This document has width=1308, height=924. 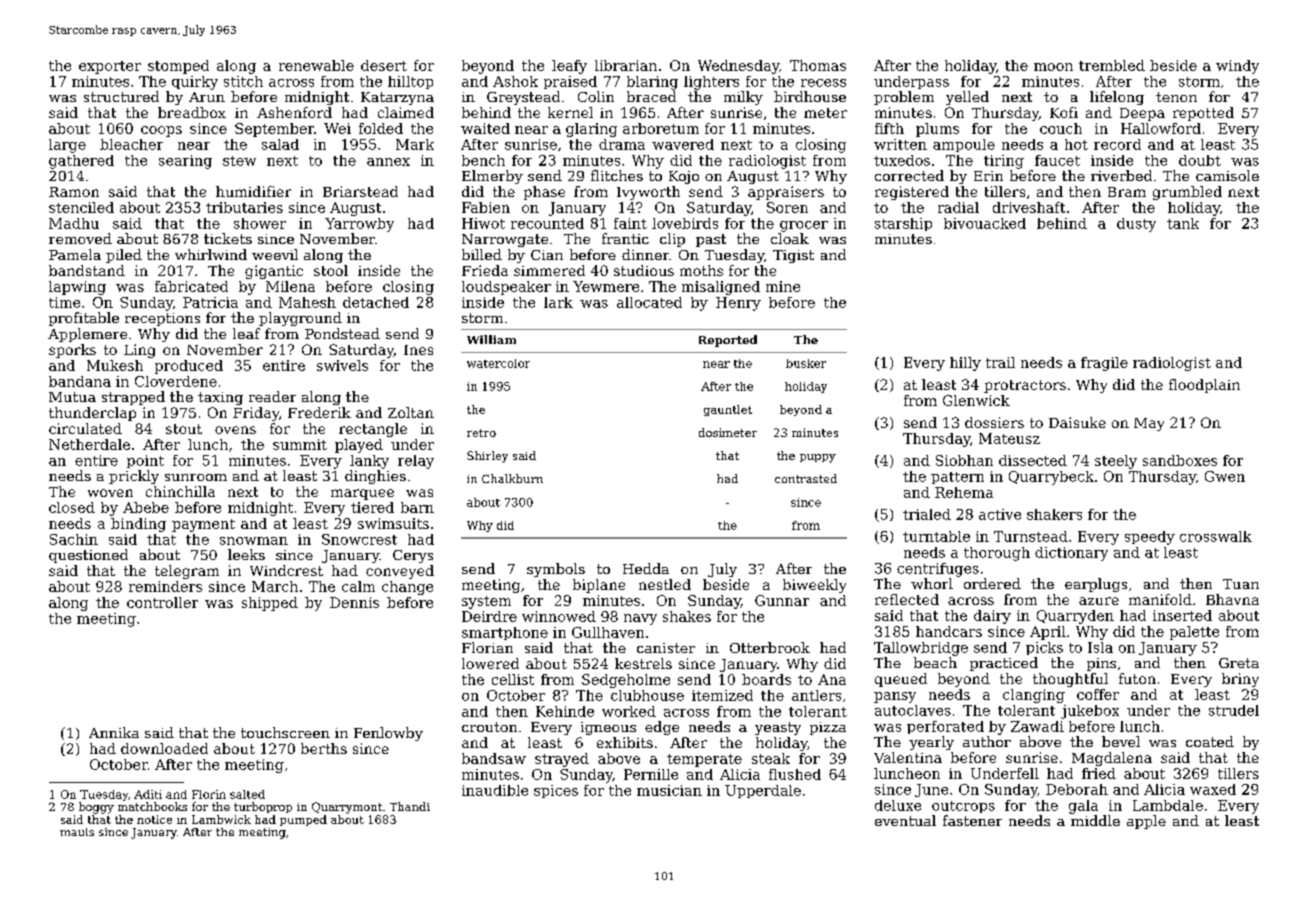 I want to click on busker, so click(x=806, y=363).
